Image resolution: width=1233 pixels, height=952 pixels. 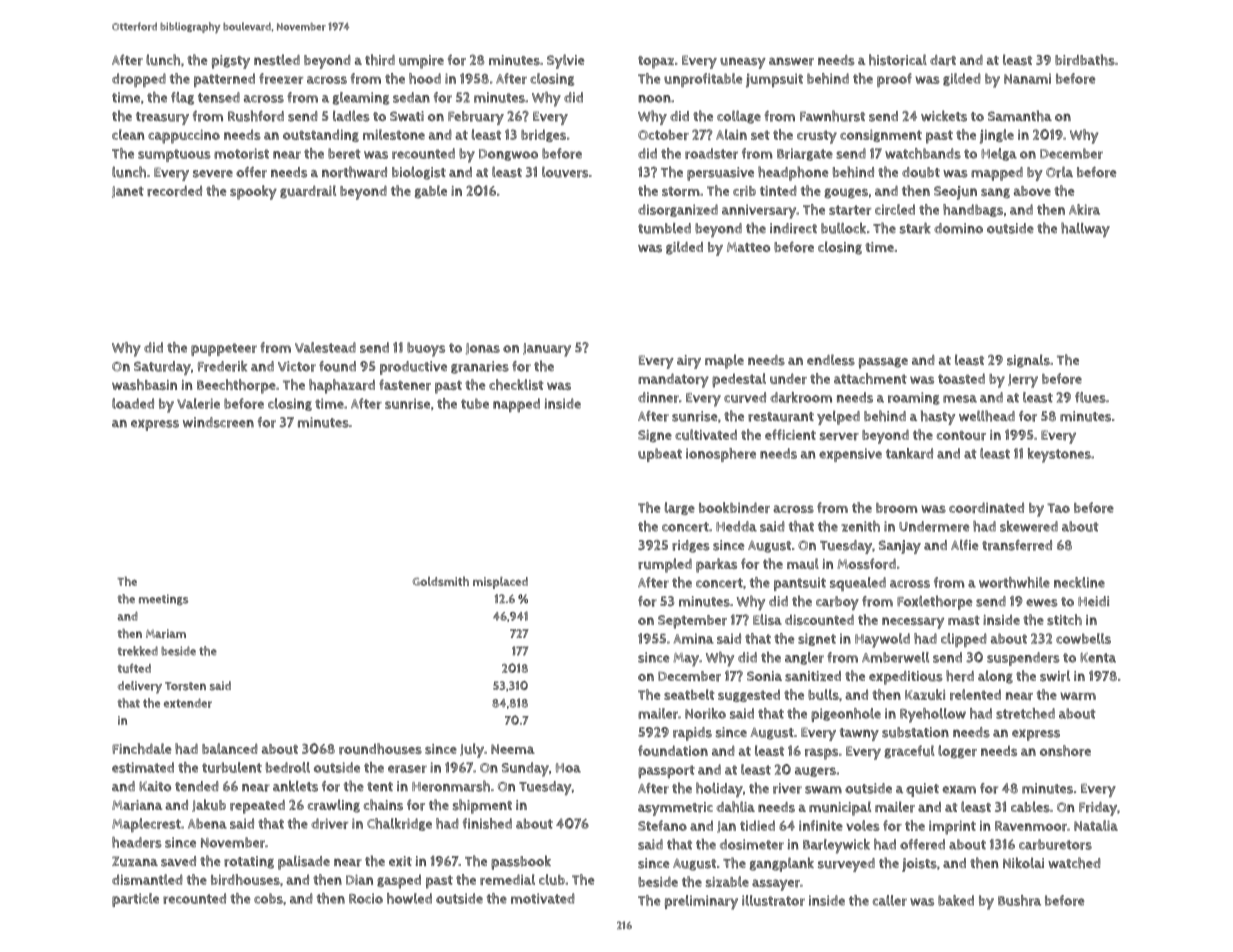 I want to click on meetings, so click(x=163, y=600).
